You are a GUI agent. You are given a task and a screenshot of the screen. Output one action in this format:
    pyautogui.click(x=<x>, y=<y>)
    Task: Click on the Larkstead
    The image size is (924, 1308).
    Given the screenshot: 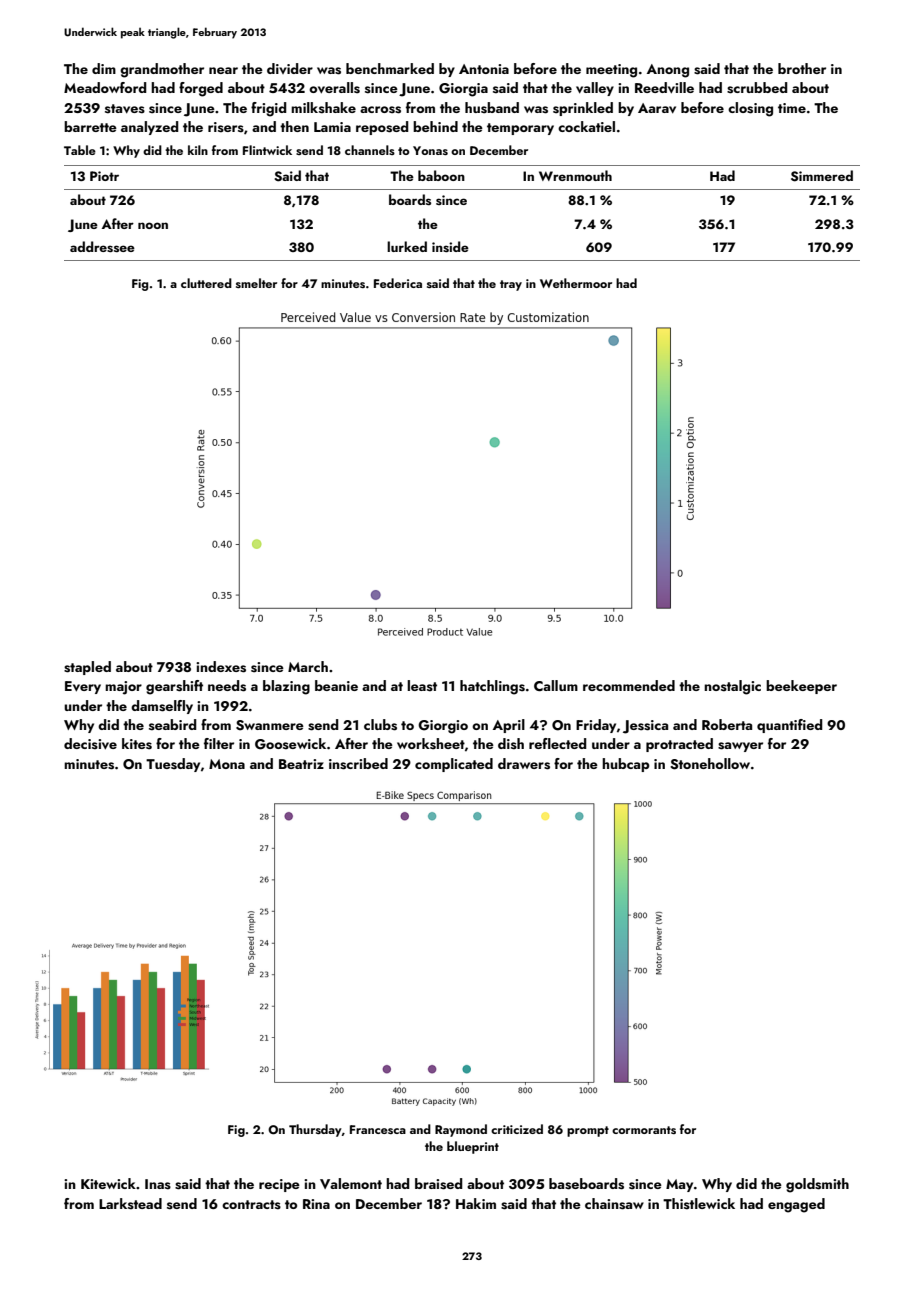 What is the action you would take?
    pyautogui.click(x=130, y=1204)
